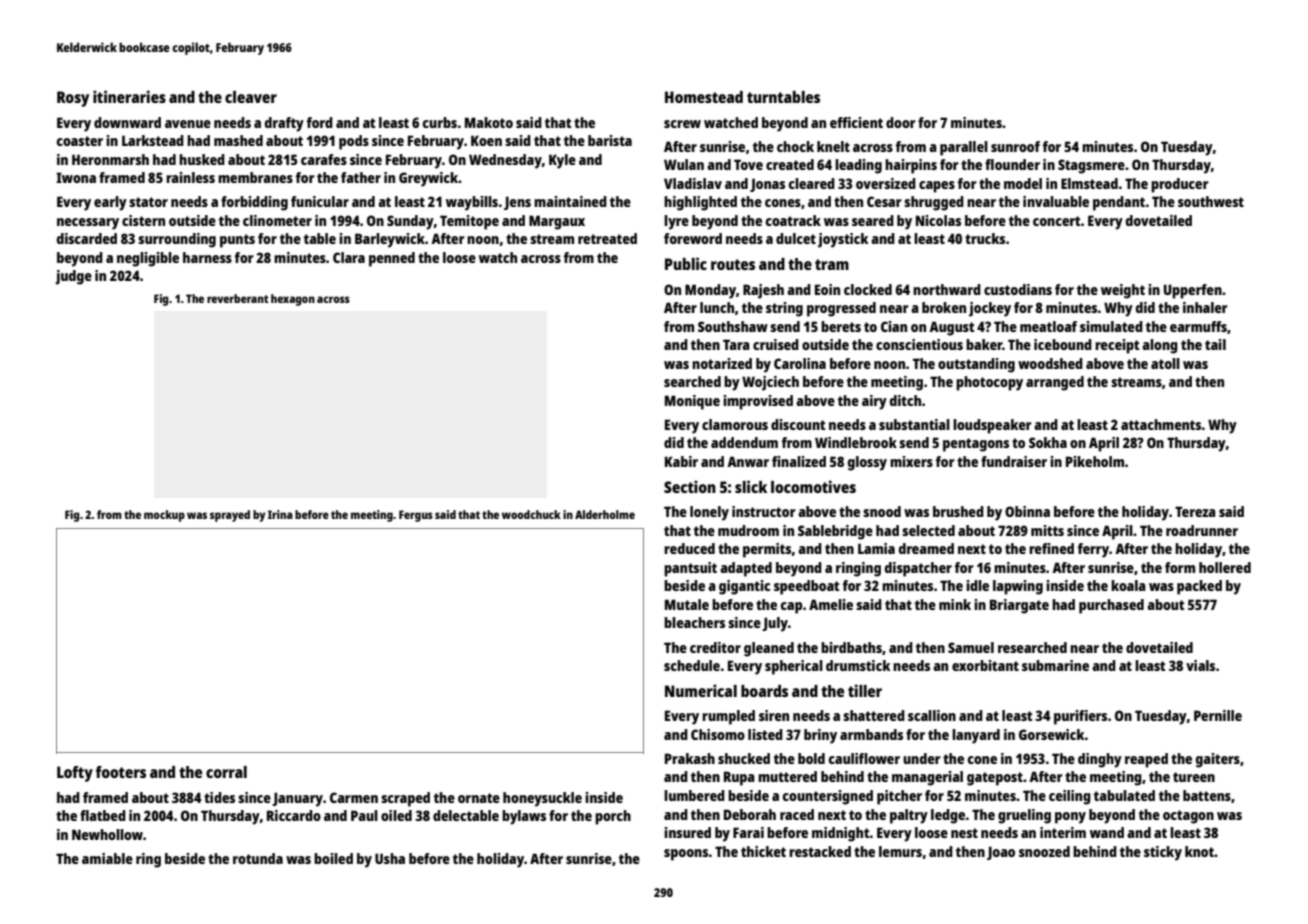 The width and height of the page is (1308, 924). I want to click on concert, so click(1057, 221).
